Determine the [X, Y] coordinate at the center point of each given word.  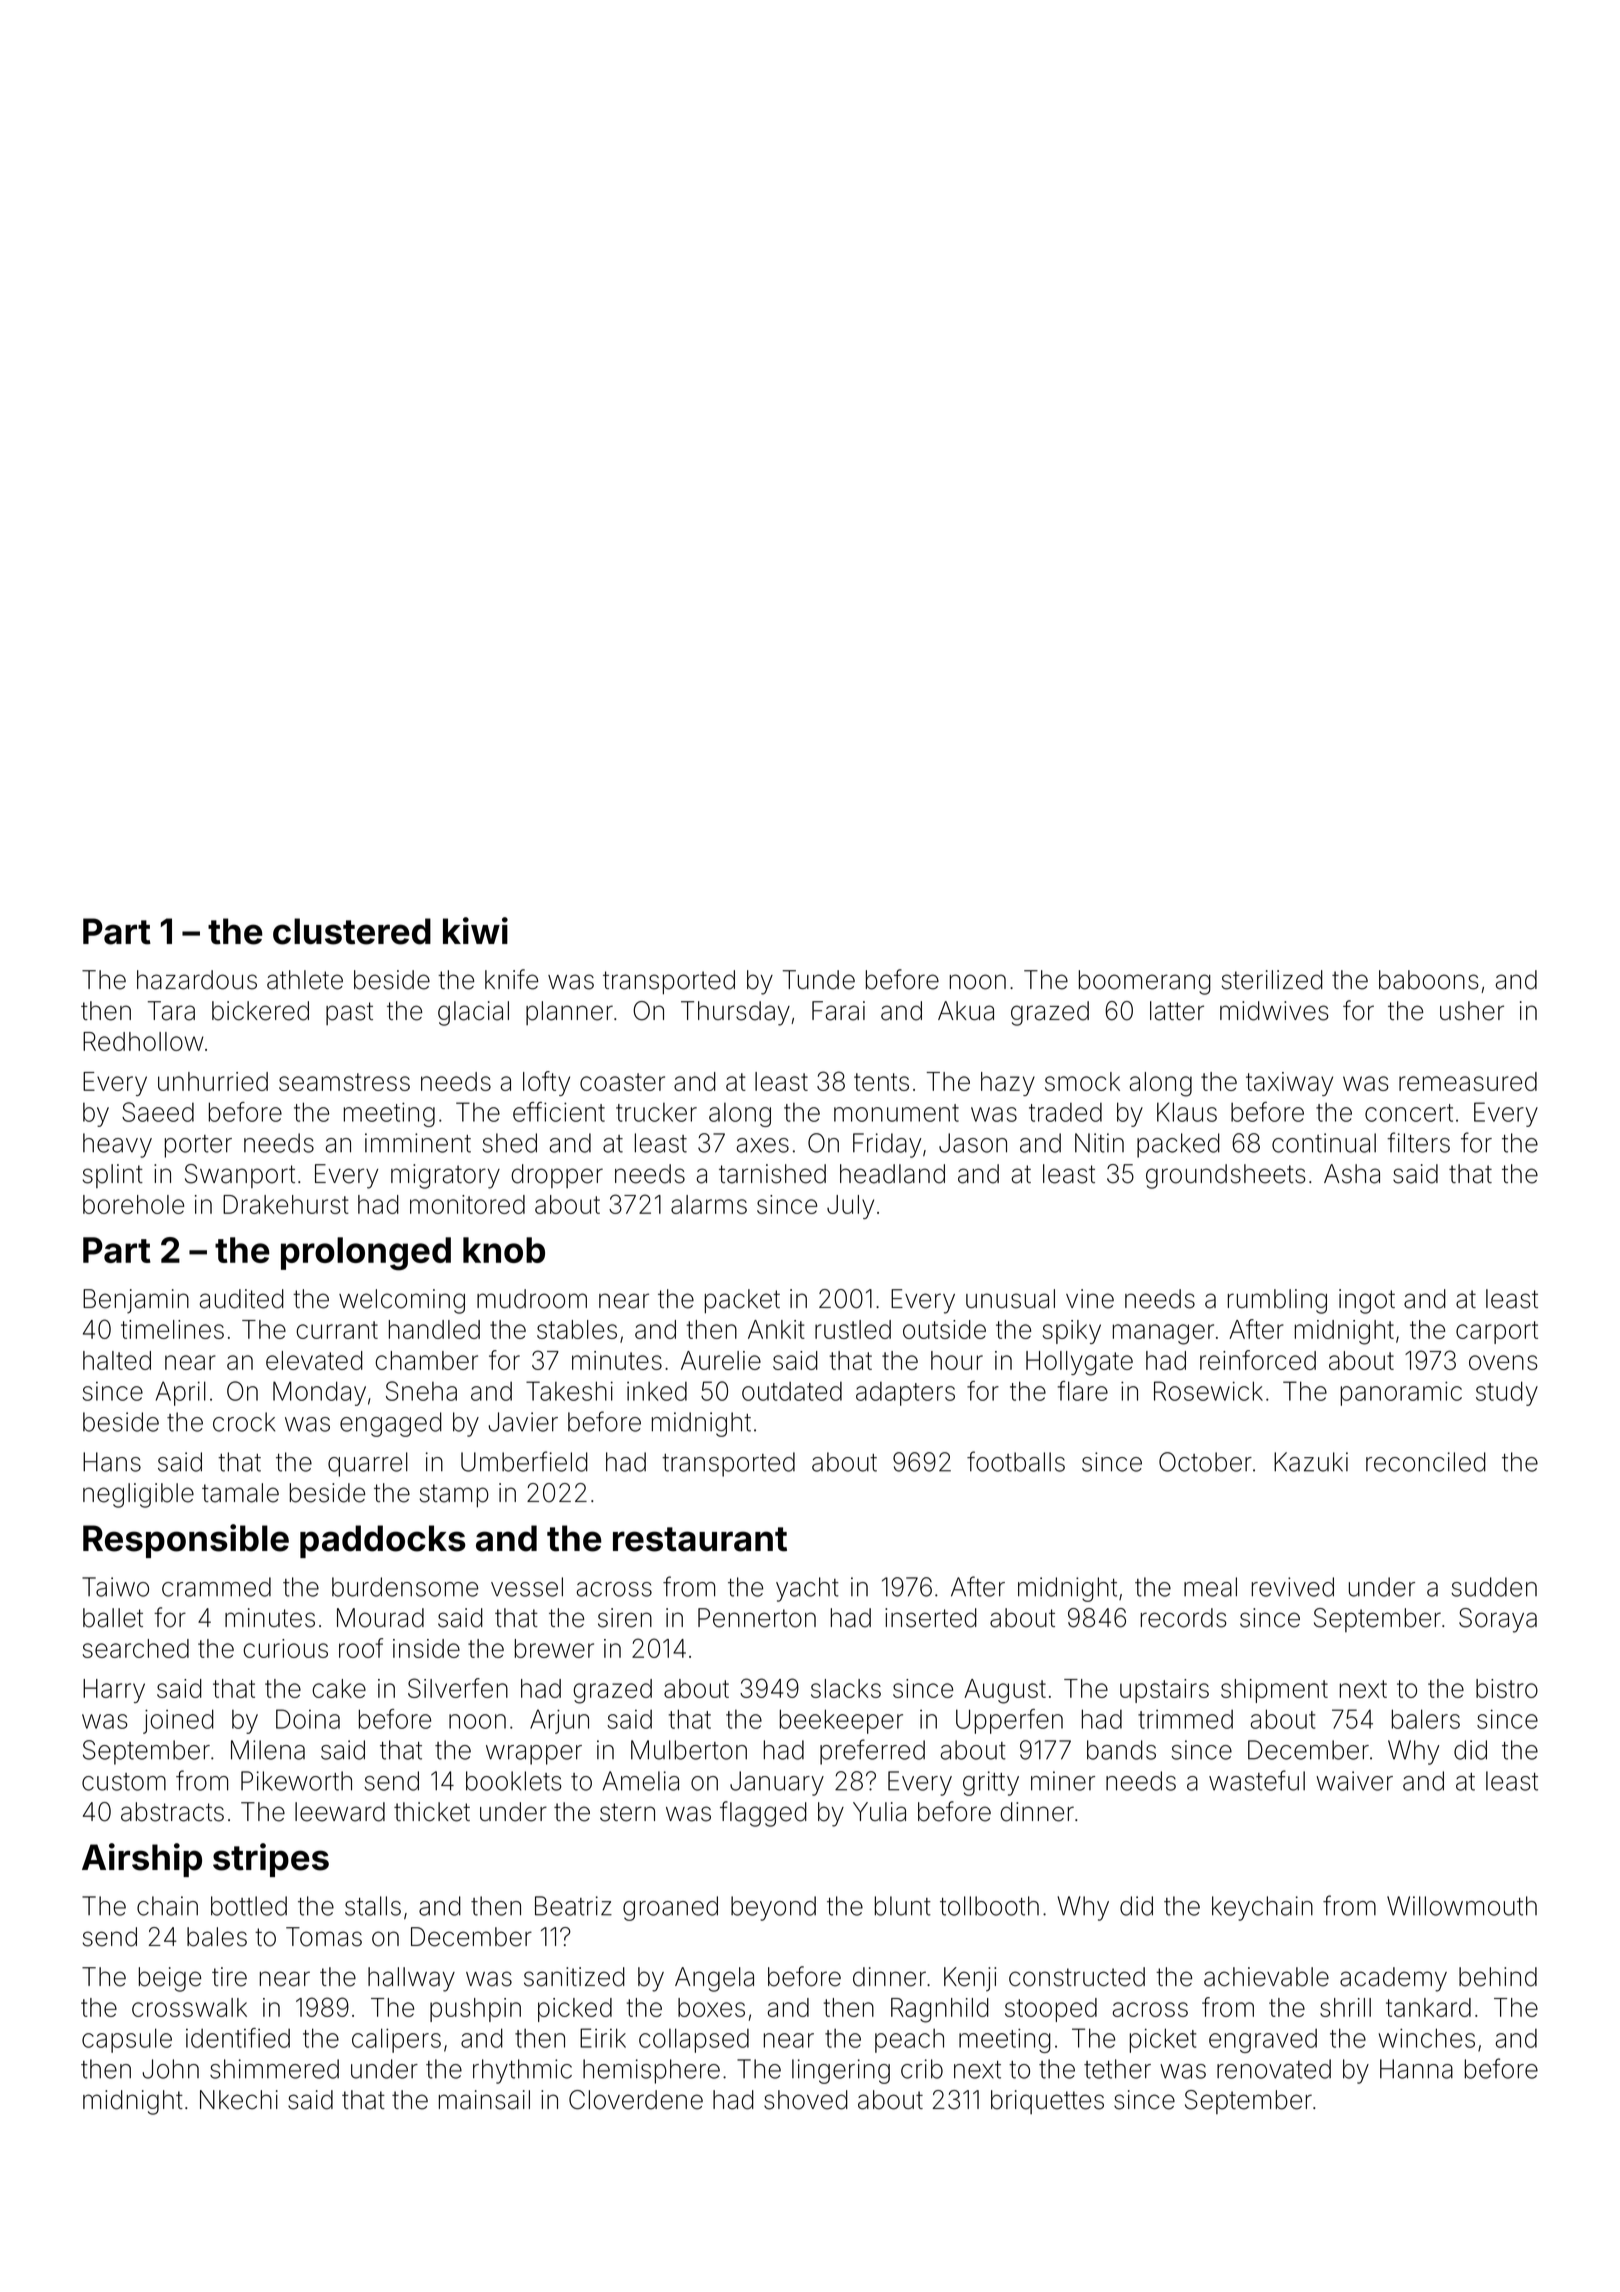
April [181, 1393]
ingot [1367, 1301]
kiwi [475, 930]
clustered [352, 931]
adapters [905, 1394]
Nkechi [239, 2100]
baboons [1429, 980]
